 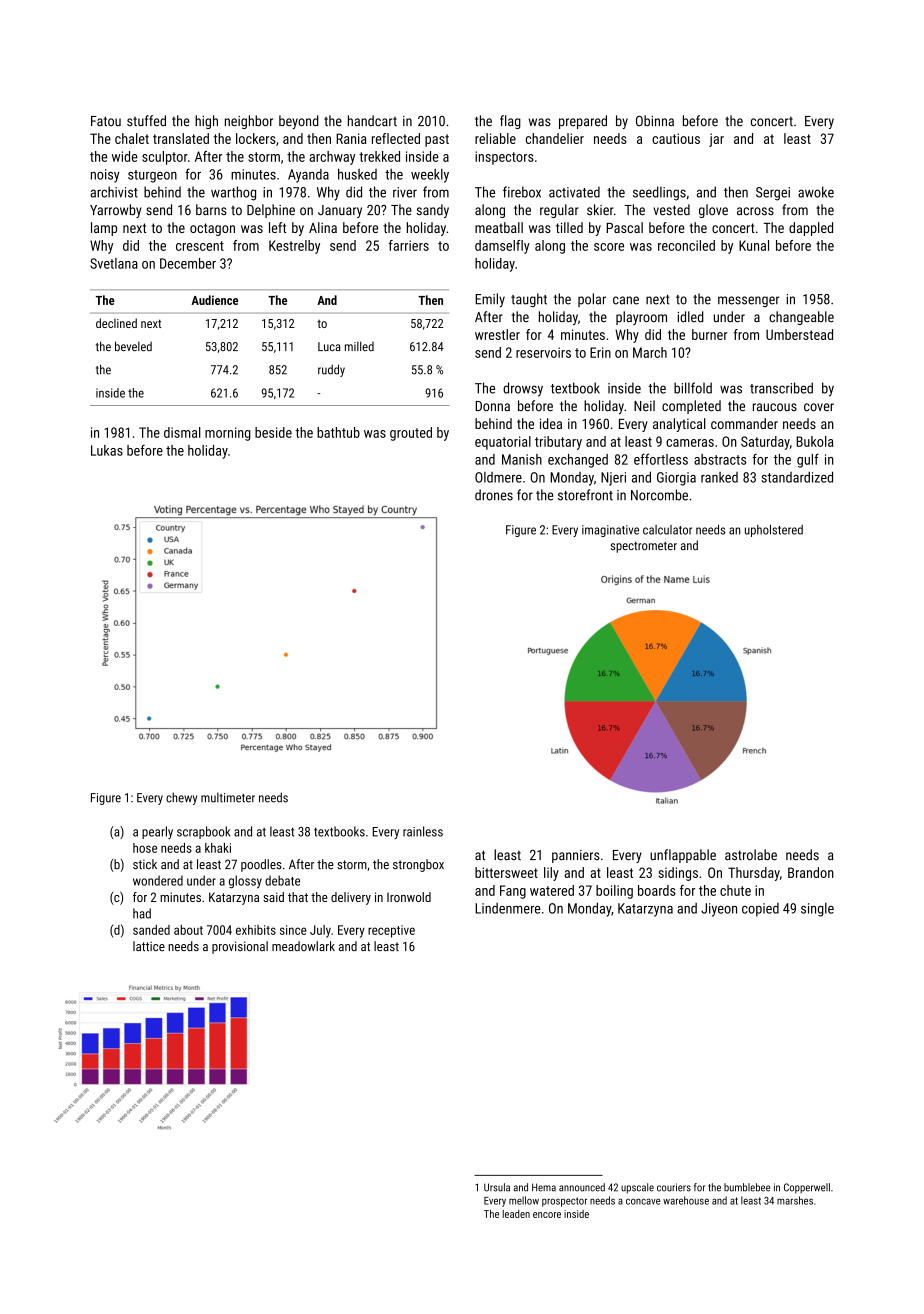 What do you see at coordinates (610, 531) in the screenshot?
I see `imaginative` at bounding box center [610, 531].
